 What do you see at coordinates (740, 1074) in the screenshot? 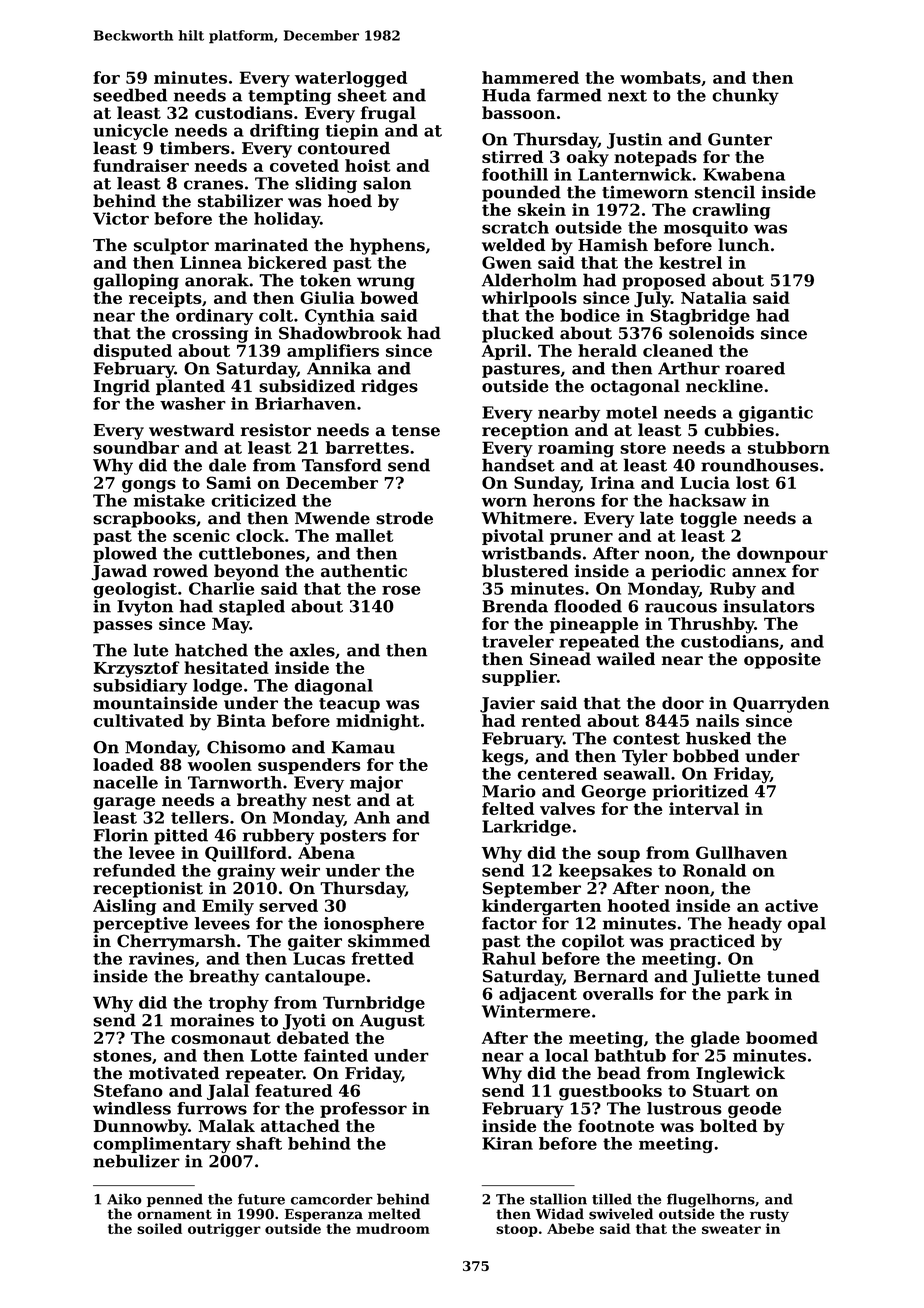
I see `Inglewick` at bounding box center [740, 1074].
